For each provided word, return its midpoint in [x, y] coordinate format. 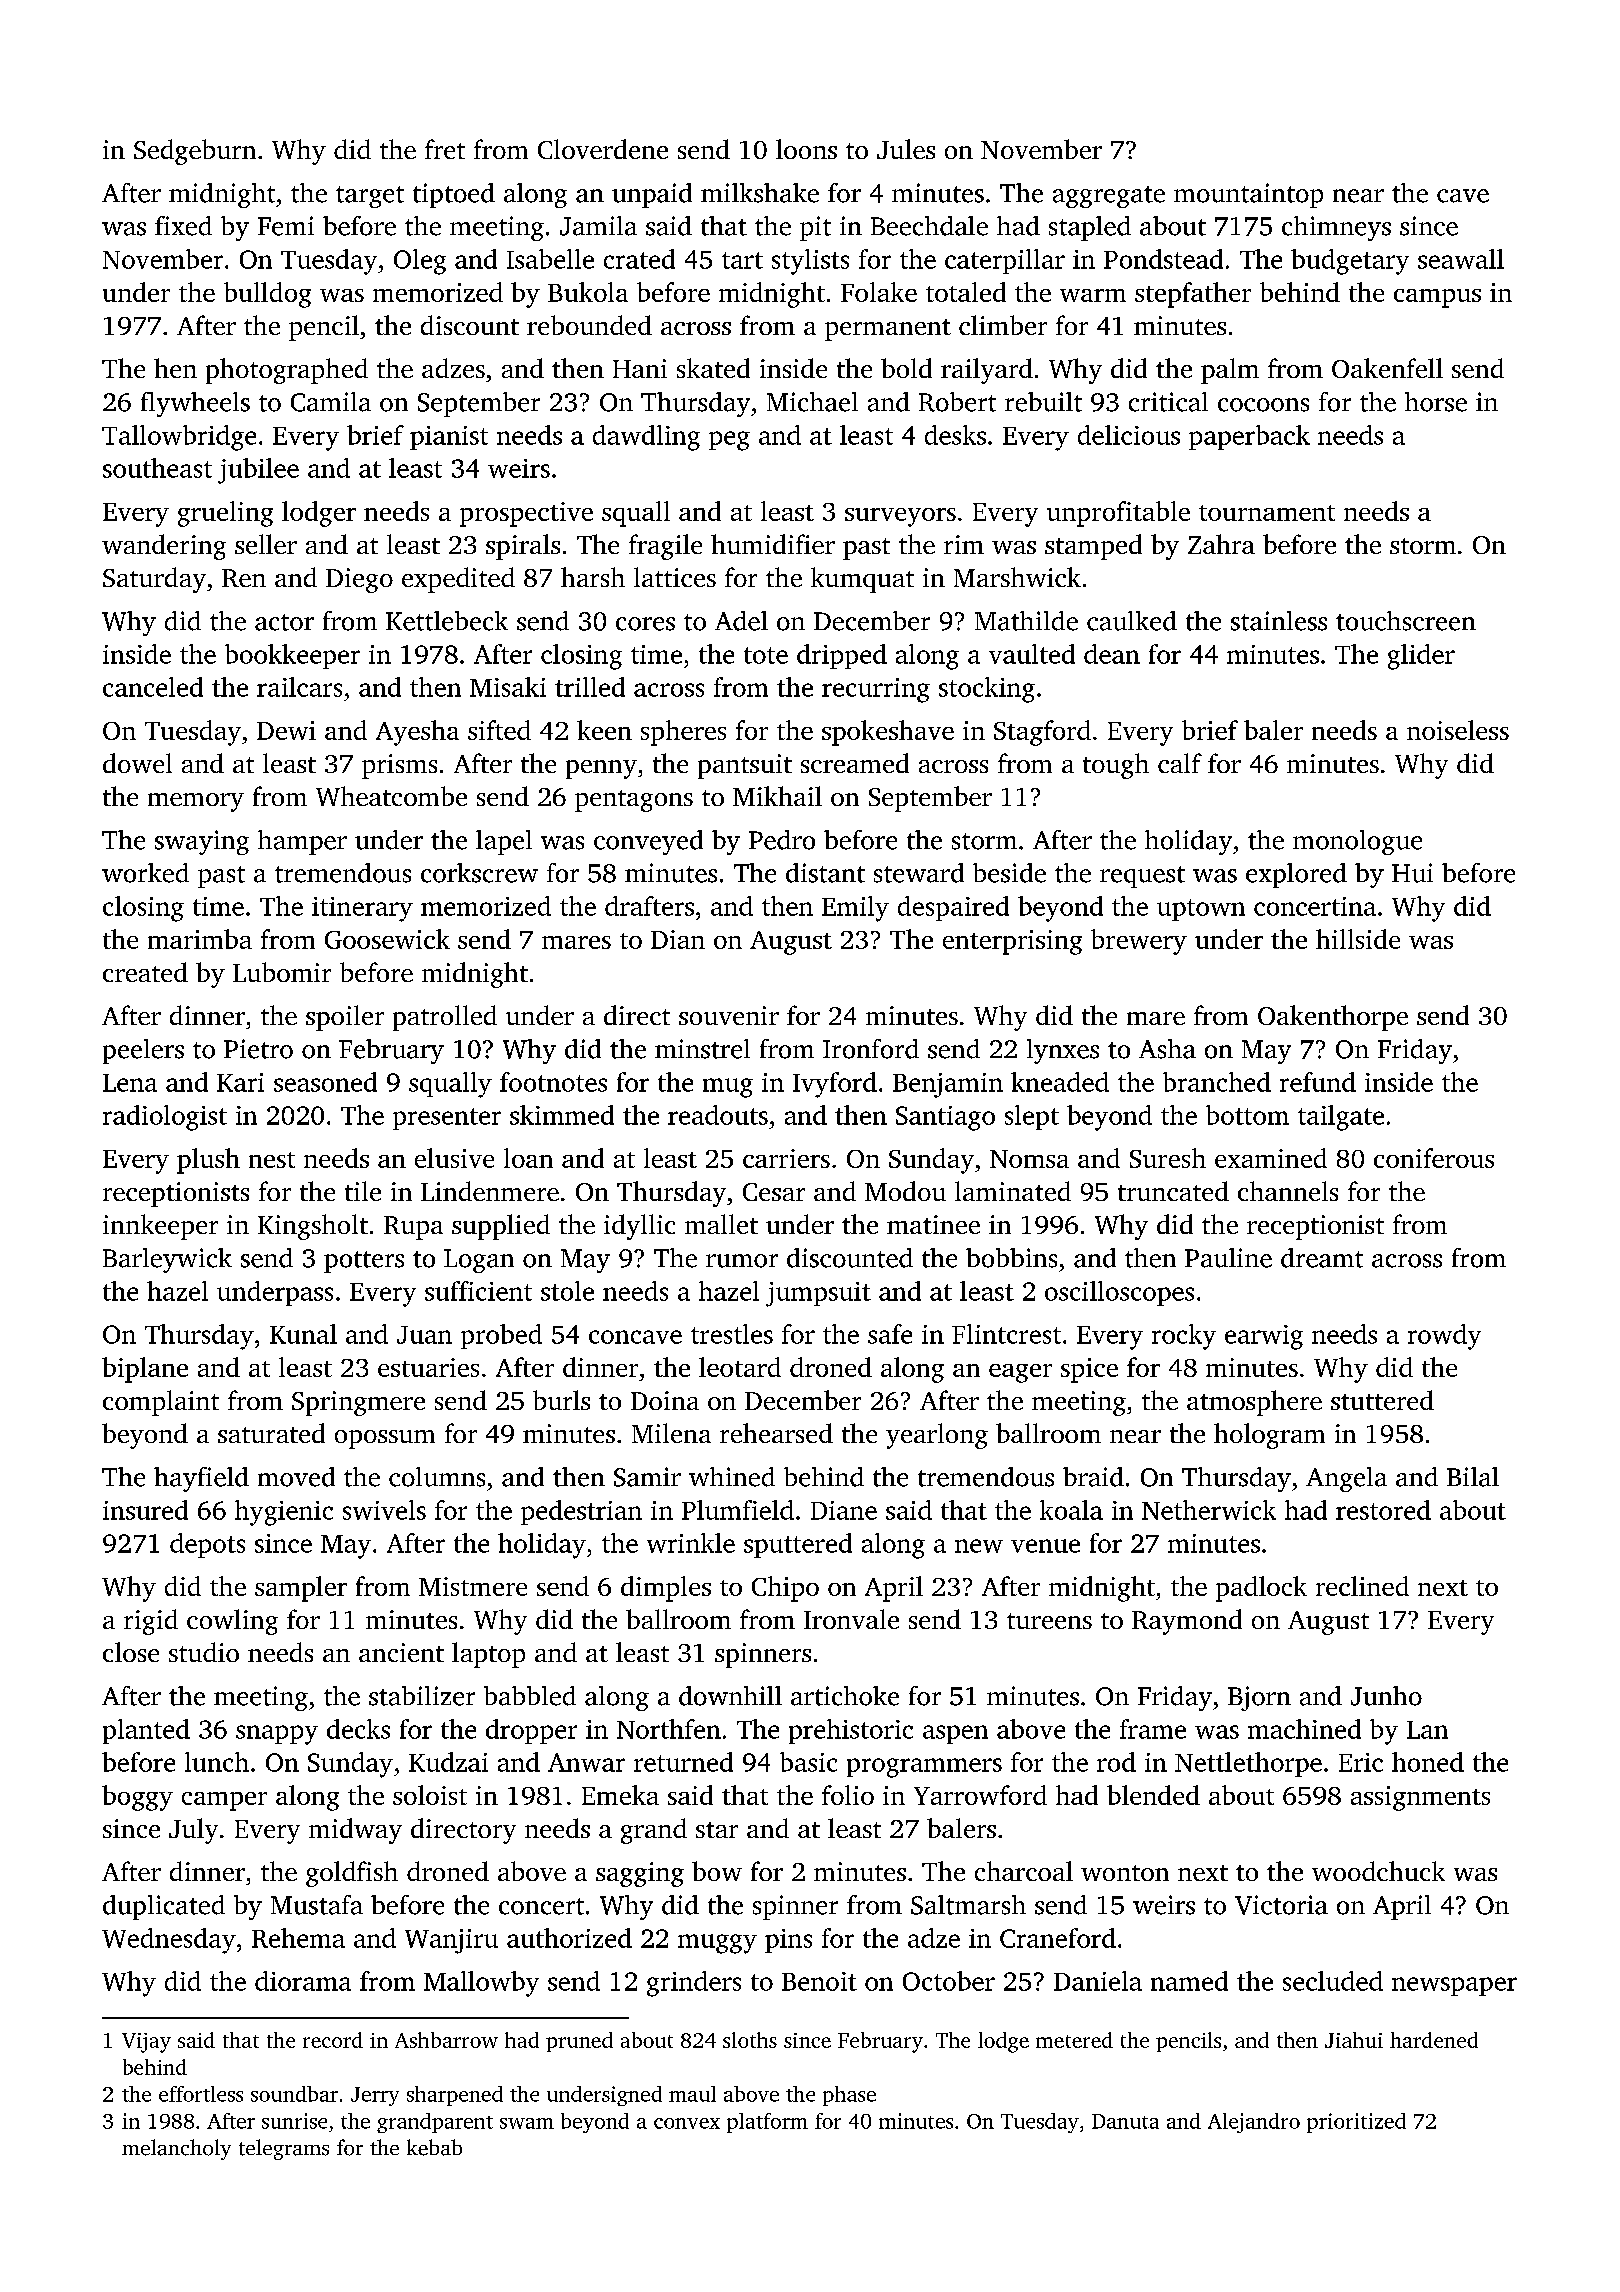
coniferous [1434, 1158]
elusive [454, 1158]
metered [1074, 2040]
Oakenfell [1387, 368]
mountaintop [1248, 195]
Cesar [774, 1192]
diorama [303, 1981]
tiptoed [454, 195]
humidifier [773, 544]
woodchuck [1378, 1871]
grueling [225, 514]
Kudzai [448, 1762]
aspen [955, 1734]
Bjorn [1259, 1698]
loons [806, 149]
